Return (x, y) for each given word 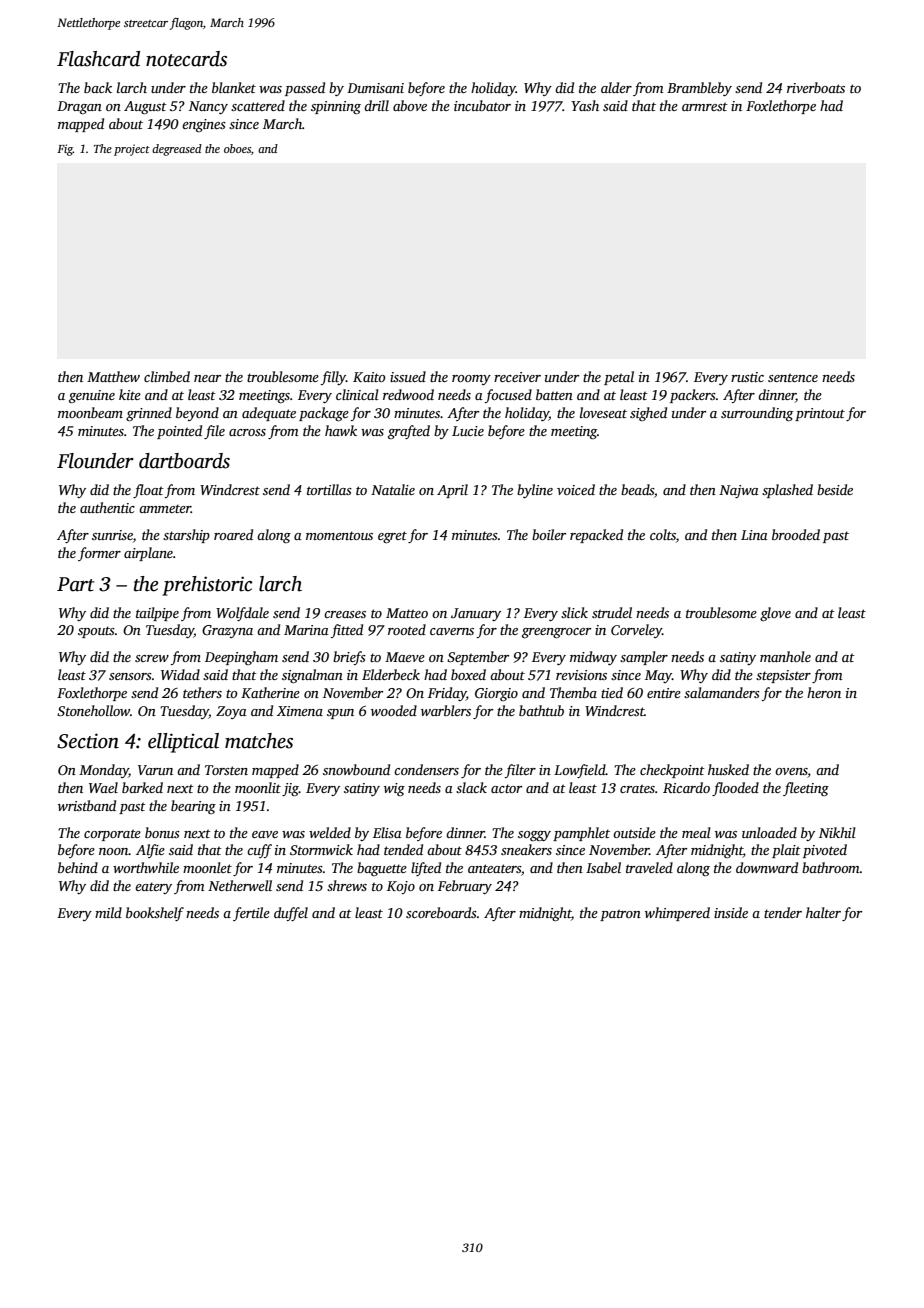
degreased (177, 150)
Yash (585, 105)
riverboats (816, 87)
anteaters (494, 868)
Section (88, 741)
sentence (793, 377)
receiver (517, 377)
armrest (705, 106)
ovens (791, 773)
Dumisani (375, 88)
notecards (186, 59)
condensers (426, 769)
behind (78, 867)
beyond (197, 414)
